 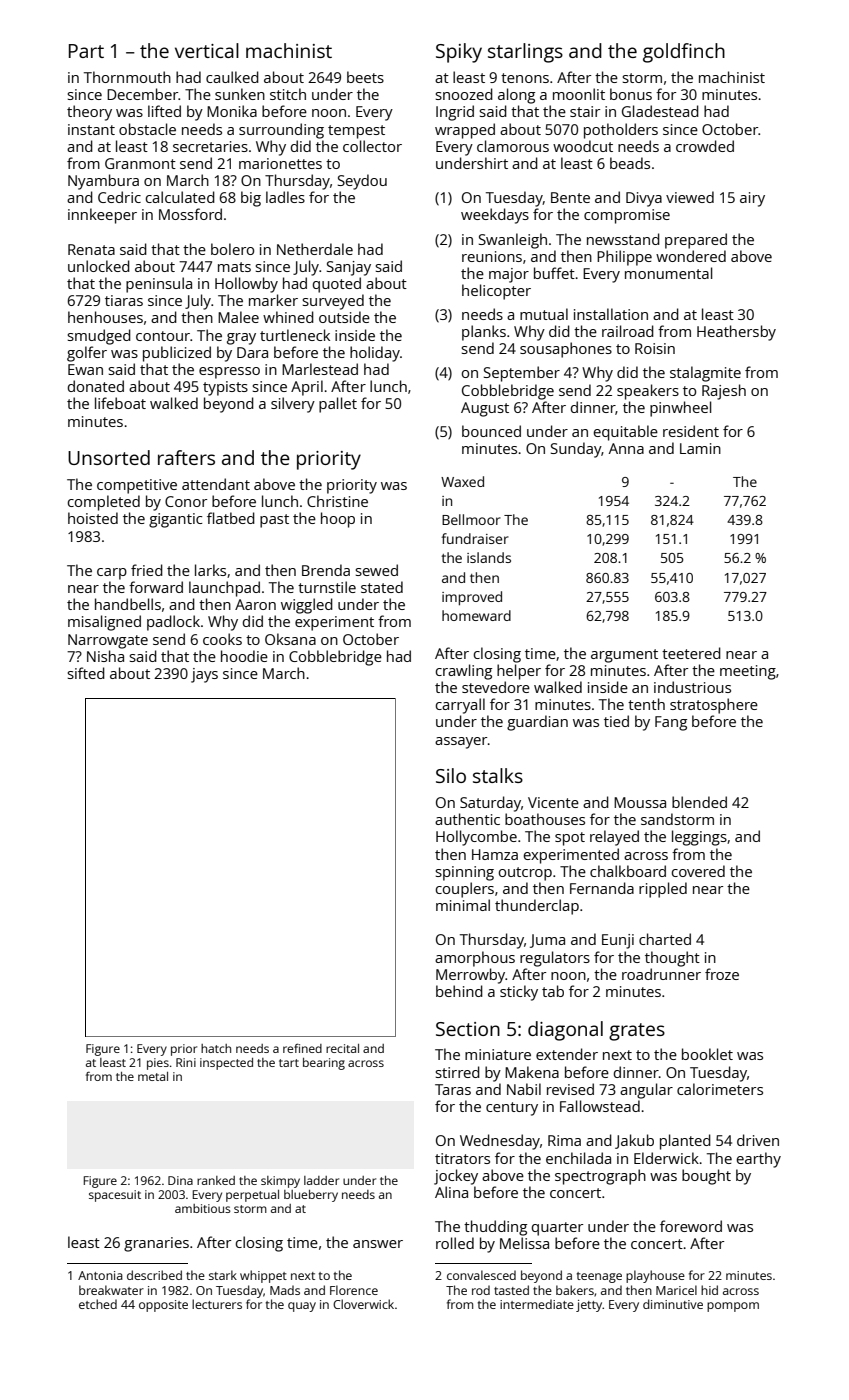 I want to click on tenons, so click(x=525, y=78).
